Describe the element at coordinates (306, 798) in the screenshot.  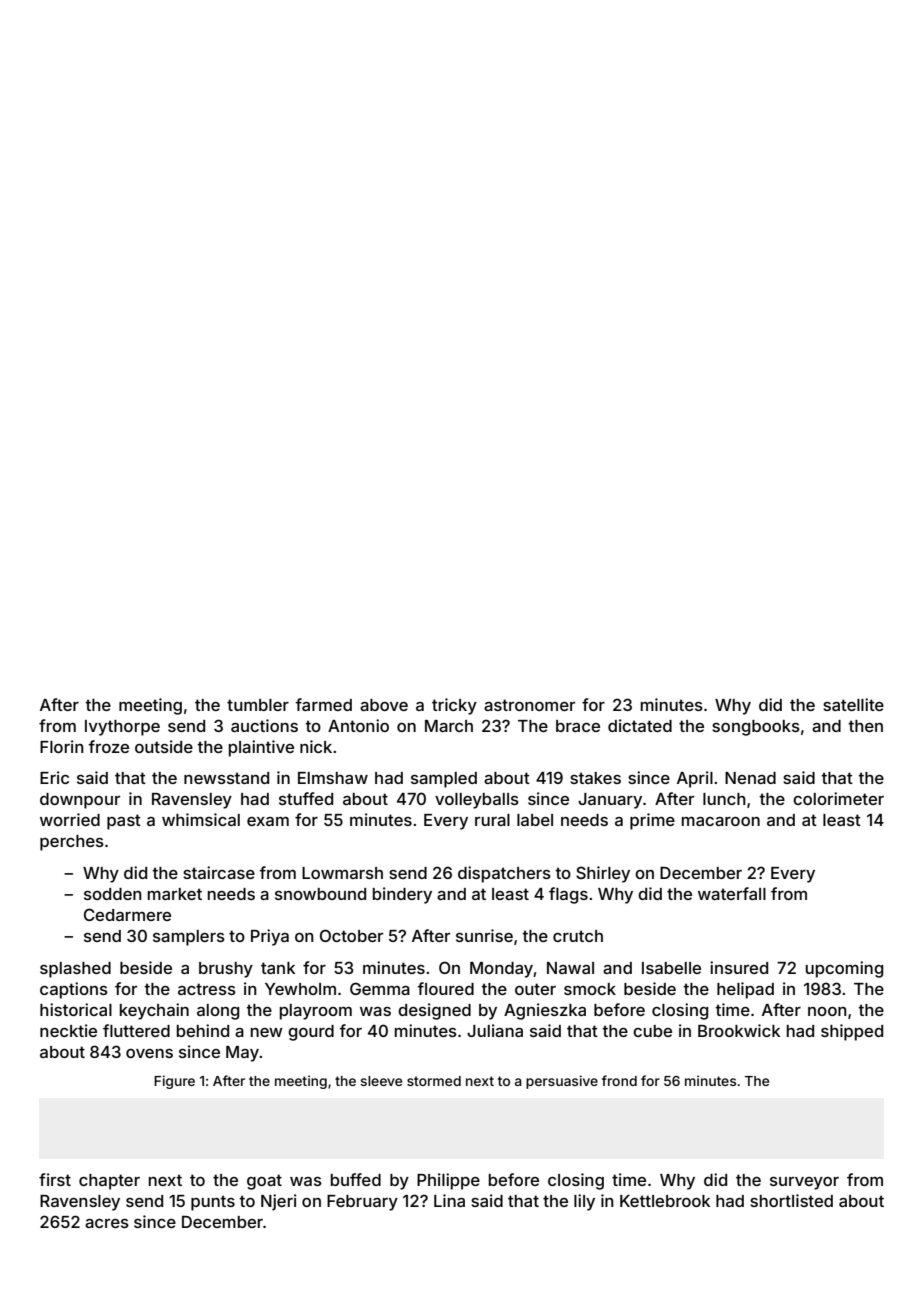
I see `stuffed` at that location.
